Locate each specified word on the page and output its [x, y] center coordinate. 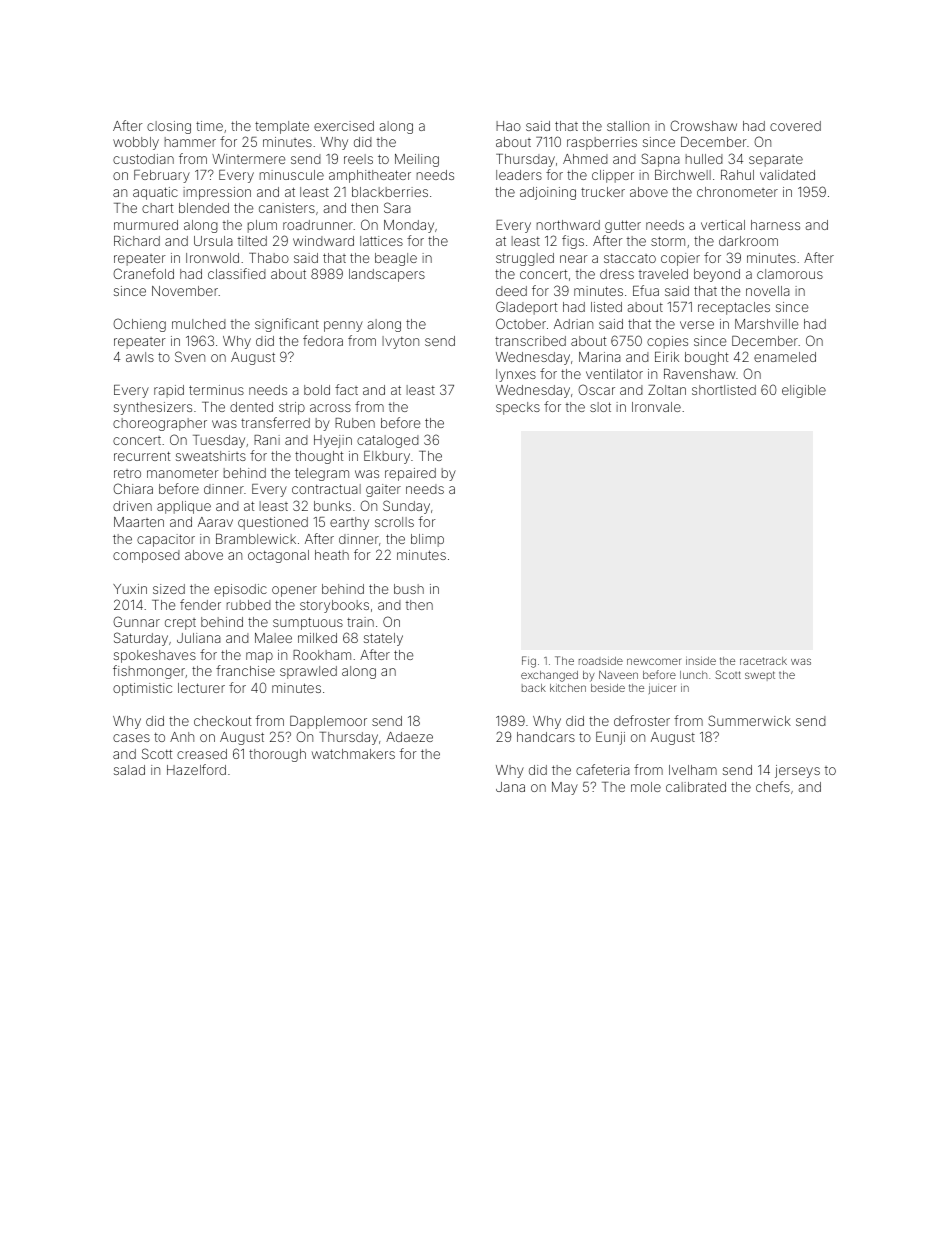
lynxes [516, 375]
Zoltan [667, 390]
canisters [287, 208]
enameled [785, 357]
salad [129, 770]
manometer [183, 473]
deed [511, 291]
